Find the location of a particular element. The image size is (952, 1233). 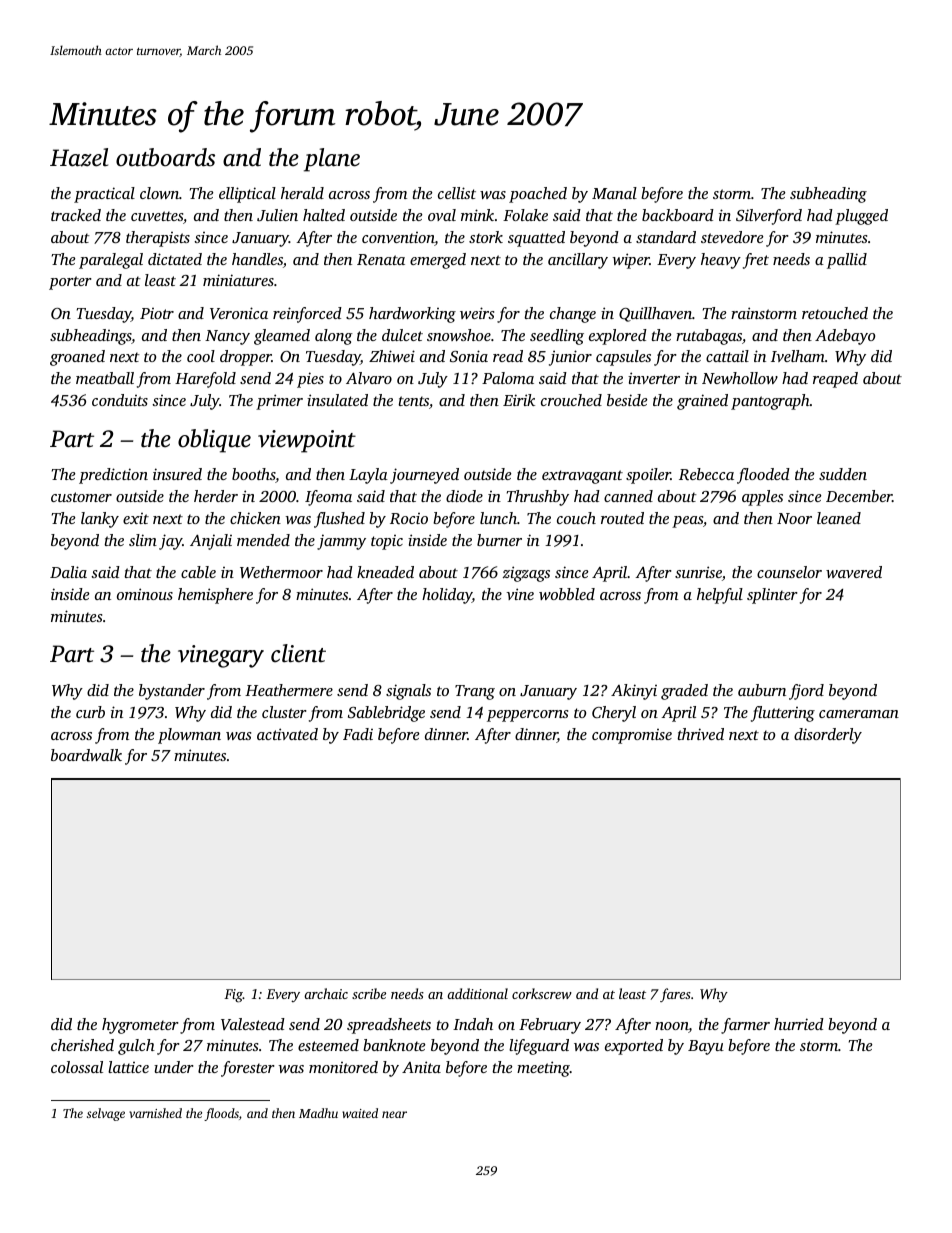

plugged is located at coordinates (861, 217).
